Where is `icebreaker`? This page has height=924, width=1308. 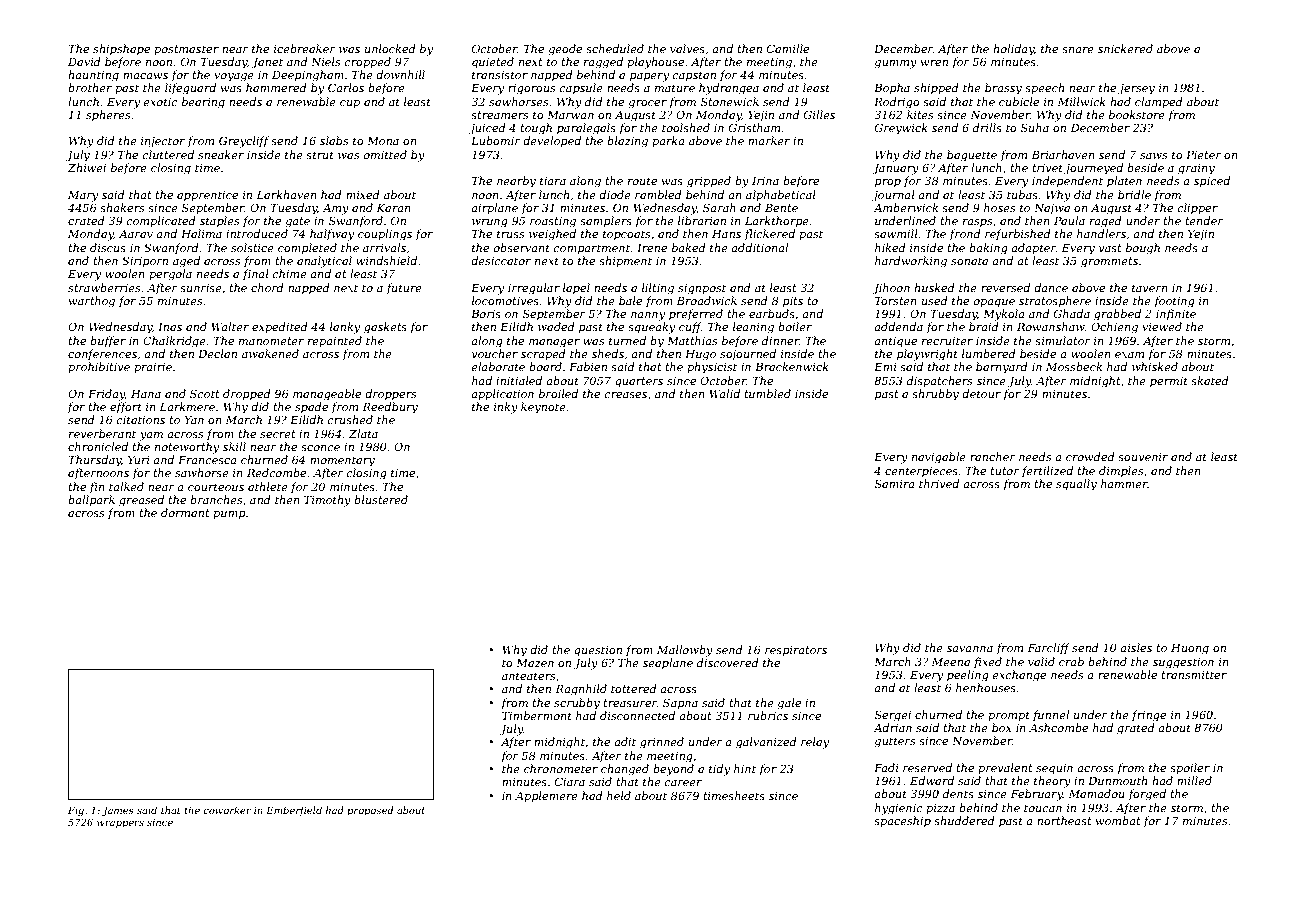 icebreaker is located at coordinates (305, 48).
